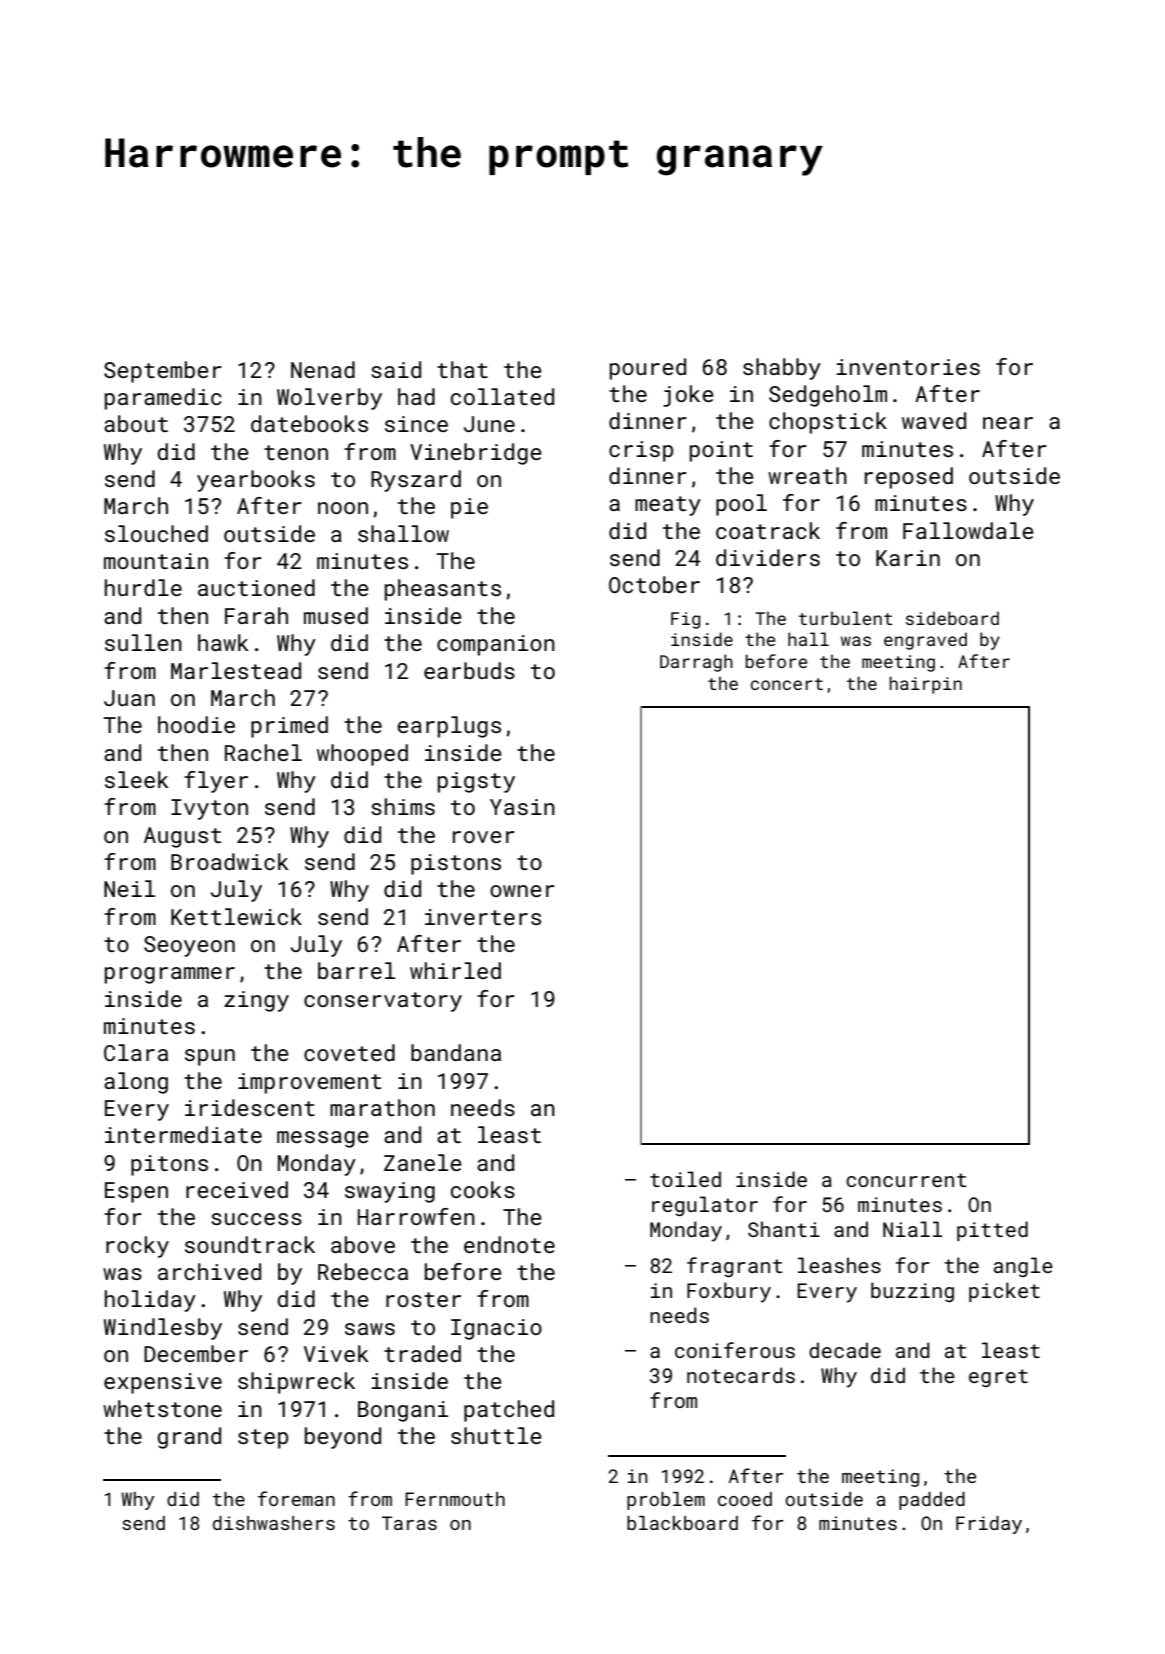 The width and height of the image is (1165, 1654). Describe the element at coordinates (456, 864) in the image. I see `pistons` at that location.
